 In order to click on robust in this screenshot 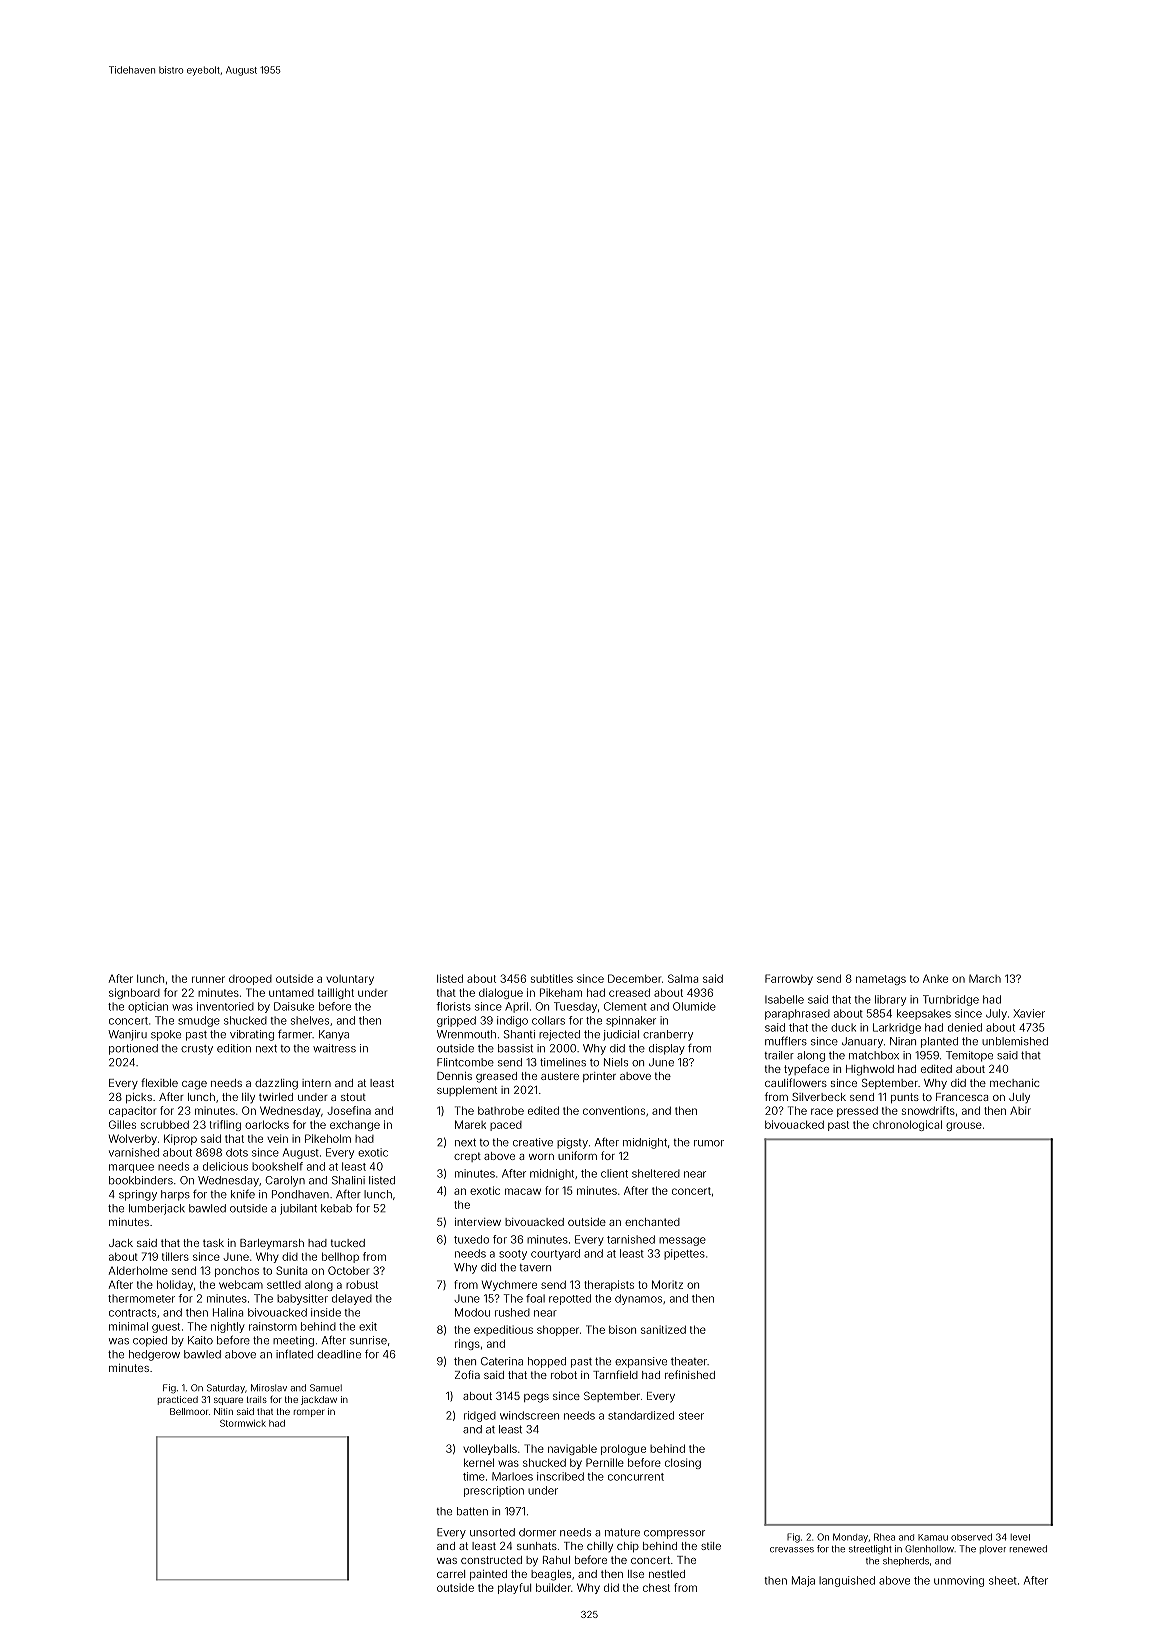, I will do `click(362, 1284)`.
